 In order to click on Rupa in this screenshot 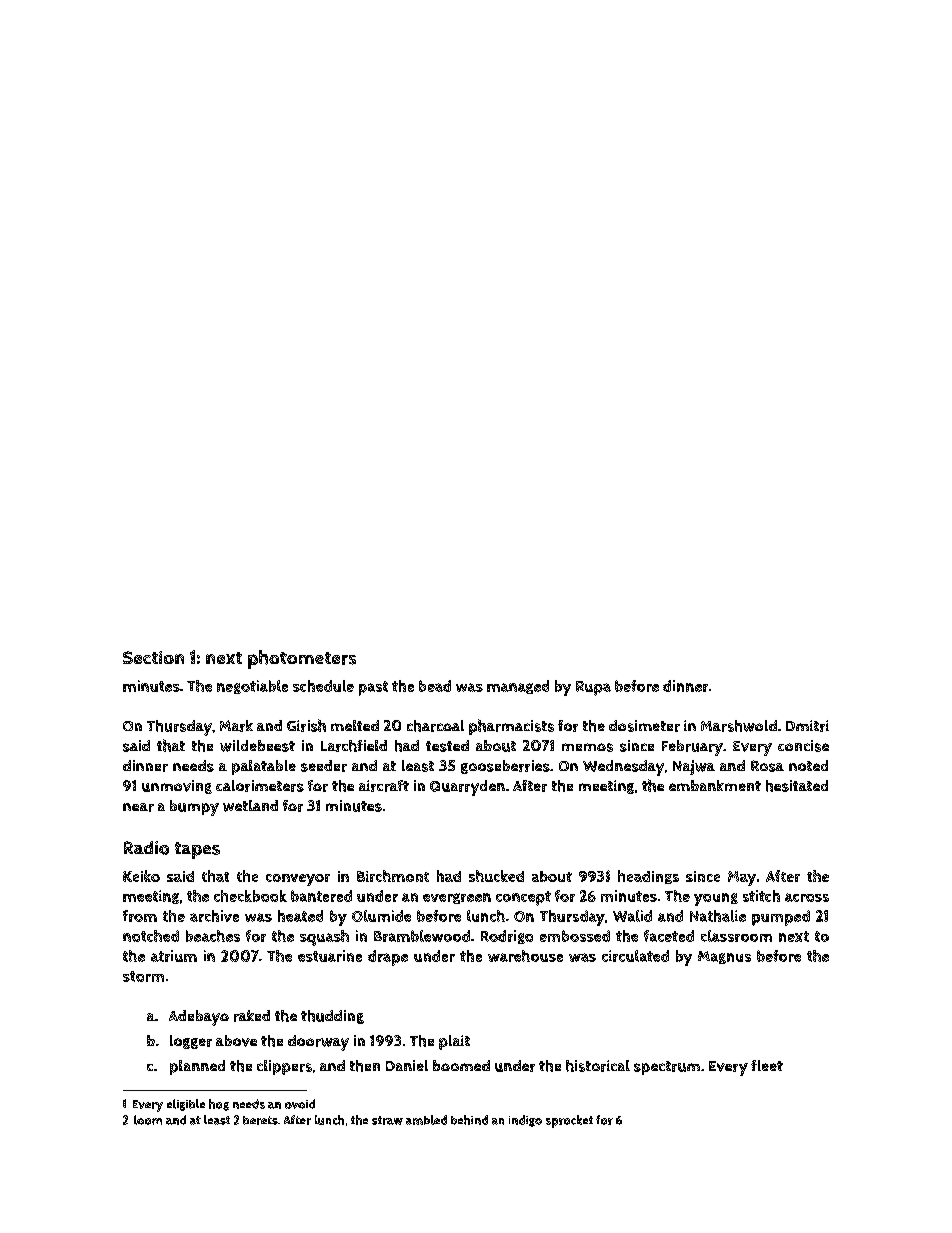, I will do `click(593, 688)`.
